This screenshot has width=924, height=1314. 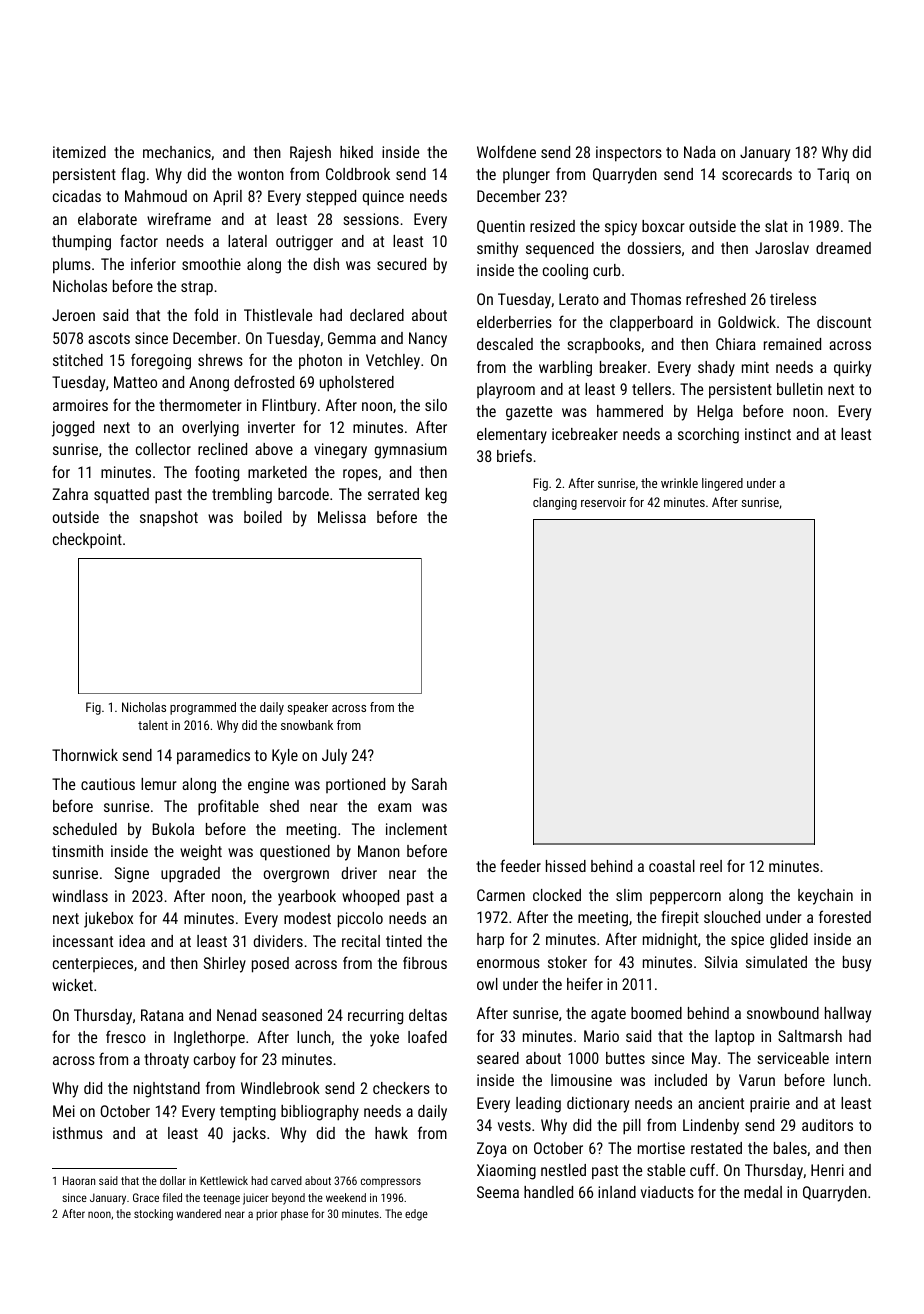 What do you see at coordinates (827, 1125) in the screenshot?
I see `auditors` at bounding box center [827, 1125].
